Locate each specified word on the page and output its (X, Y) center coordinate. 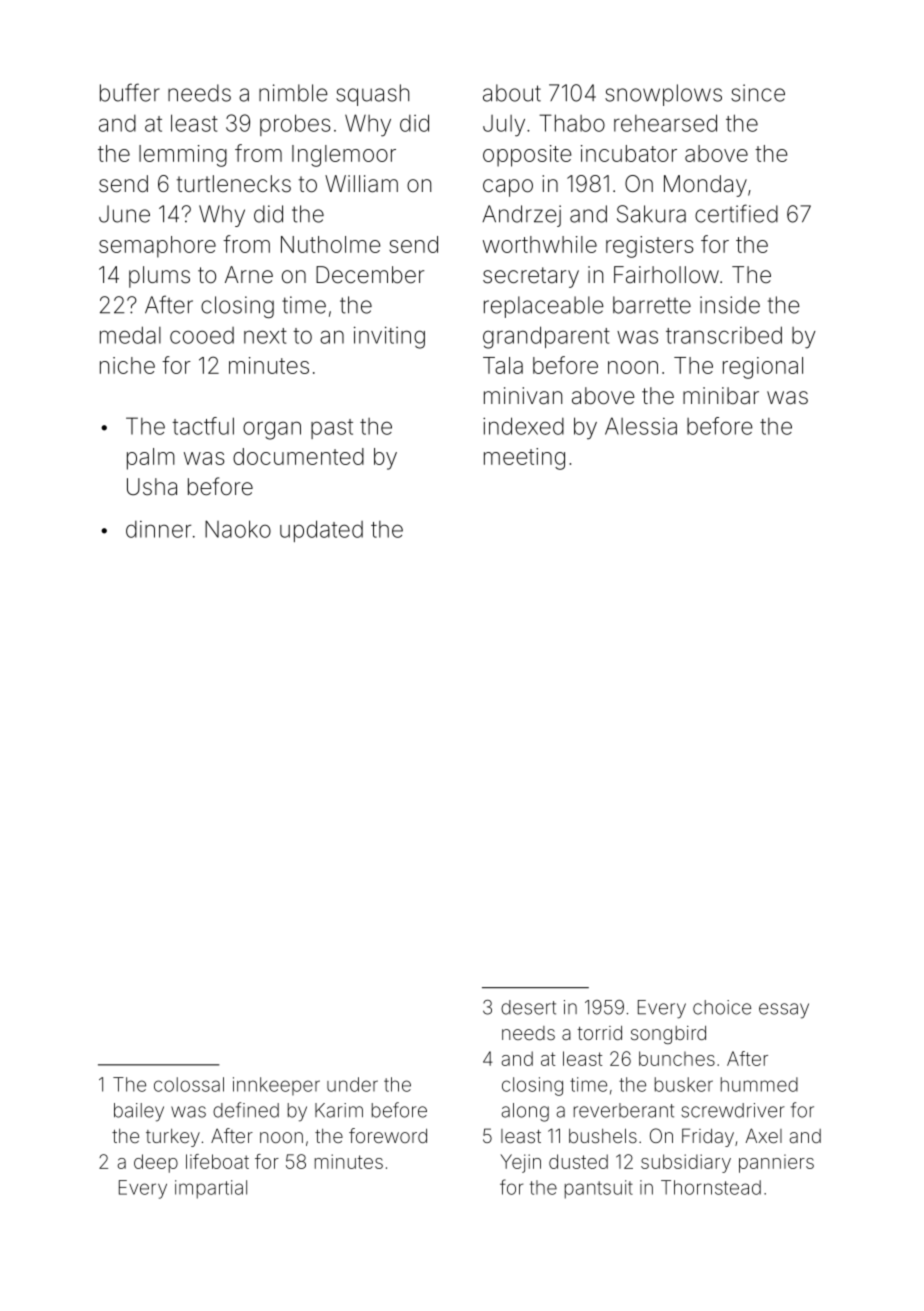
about (512, 93)
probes (295, 125)
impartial (211, 1189)
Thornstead (711, 1187)
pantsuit (599, 1189)
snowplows (663, 95)
